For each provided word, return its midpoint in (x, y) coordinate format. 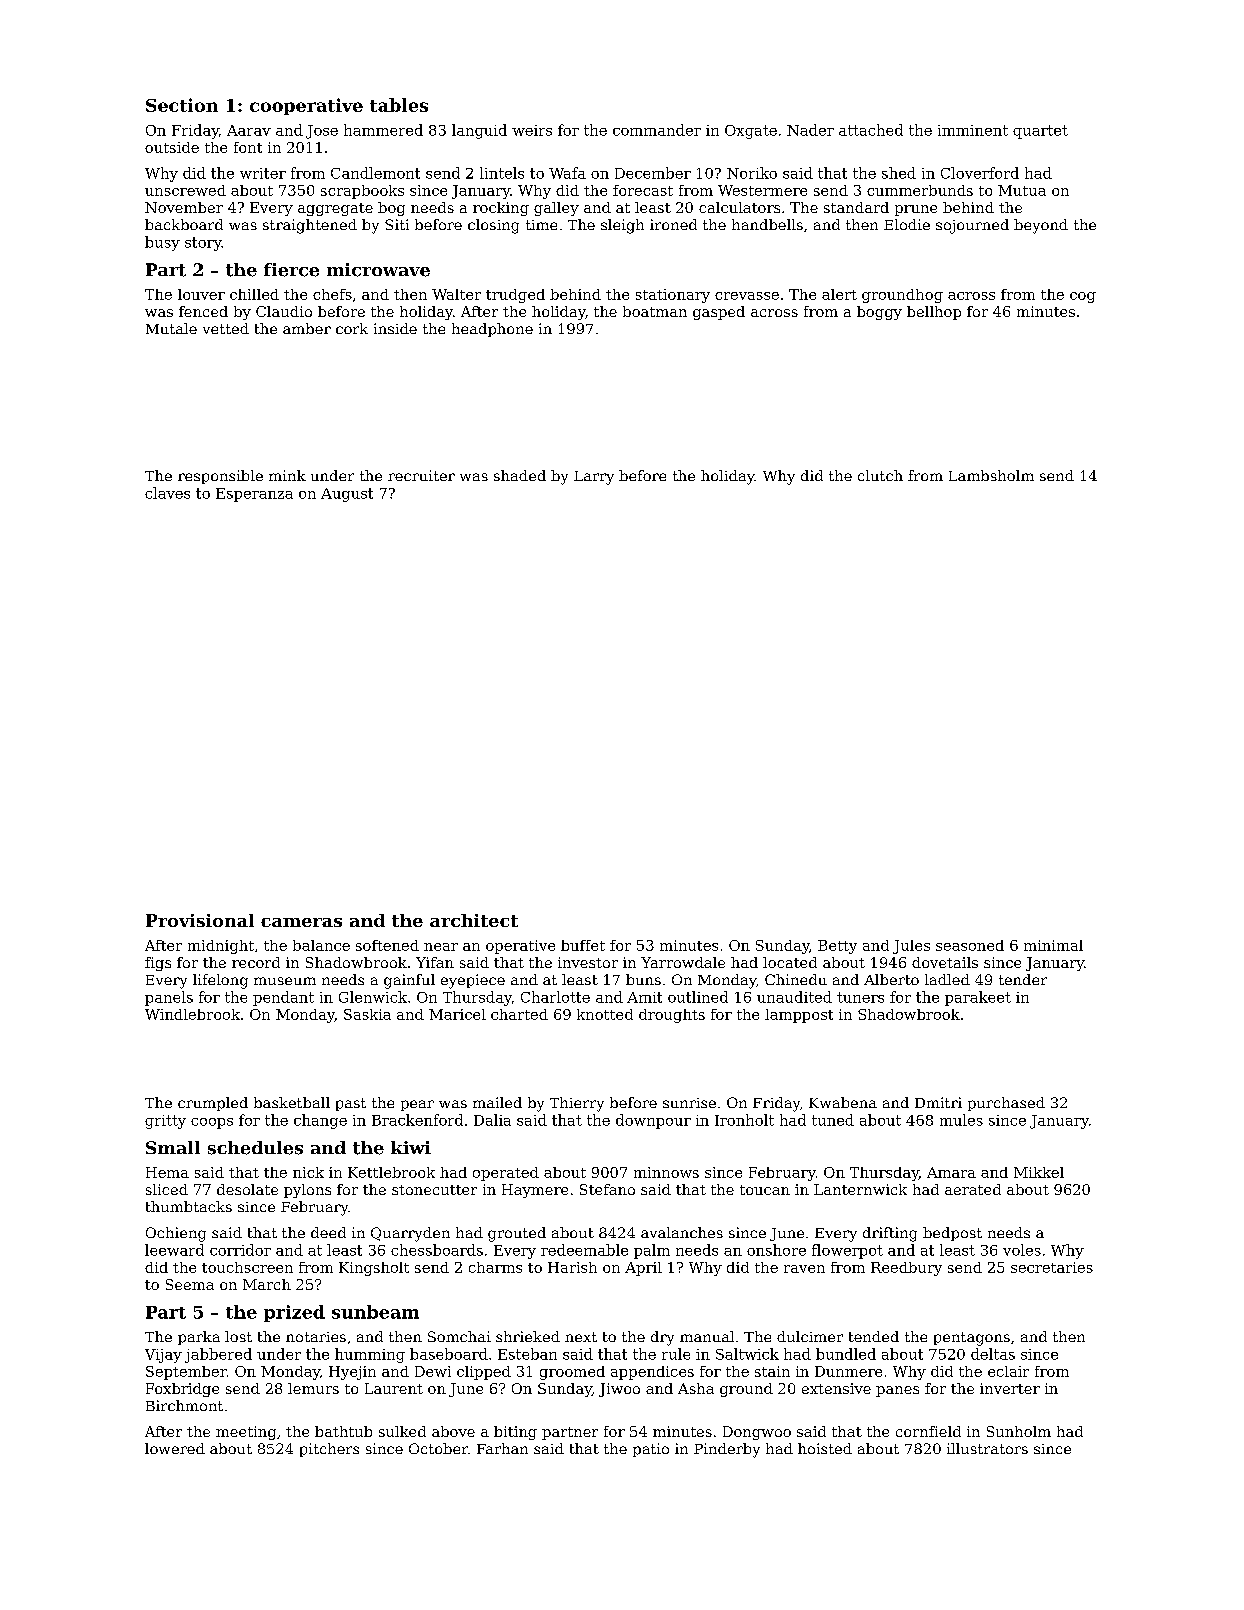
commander (657, 130)
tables (399, 105)
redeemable (584, 1250)
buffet (583, 945)
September (186, 1373)
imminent (973, 130)
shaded (520, 475)
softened (387, 945)
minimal (1053, 945)
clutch (880, 475)
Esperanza (254, 495)
